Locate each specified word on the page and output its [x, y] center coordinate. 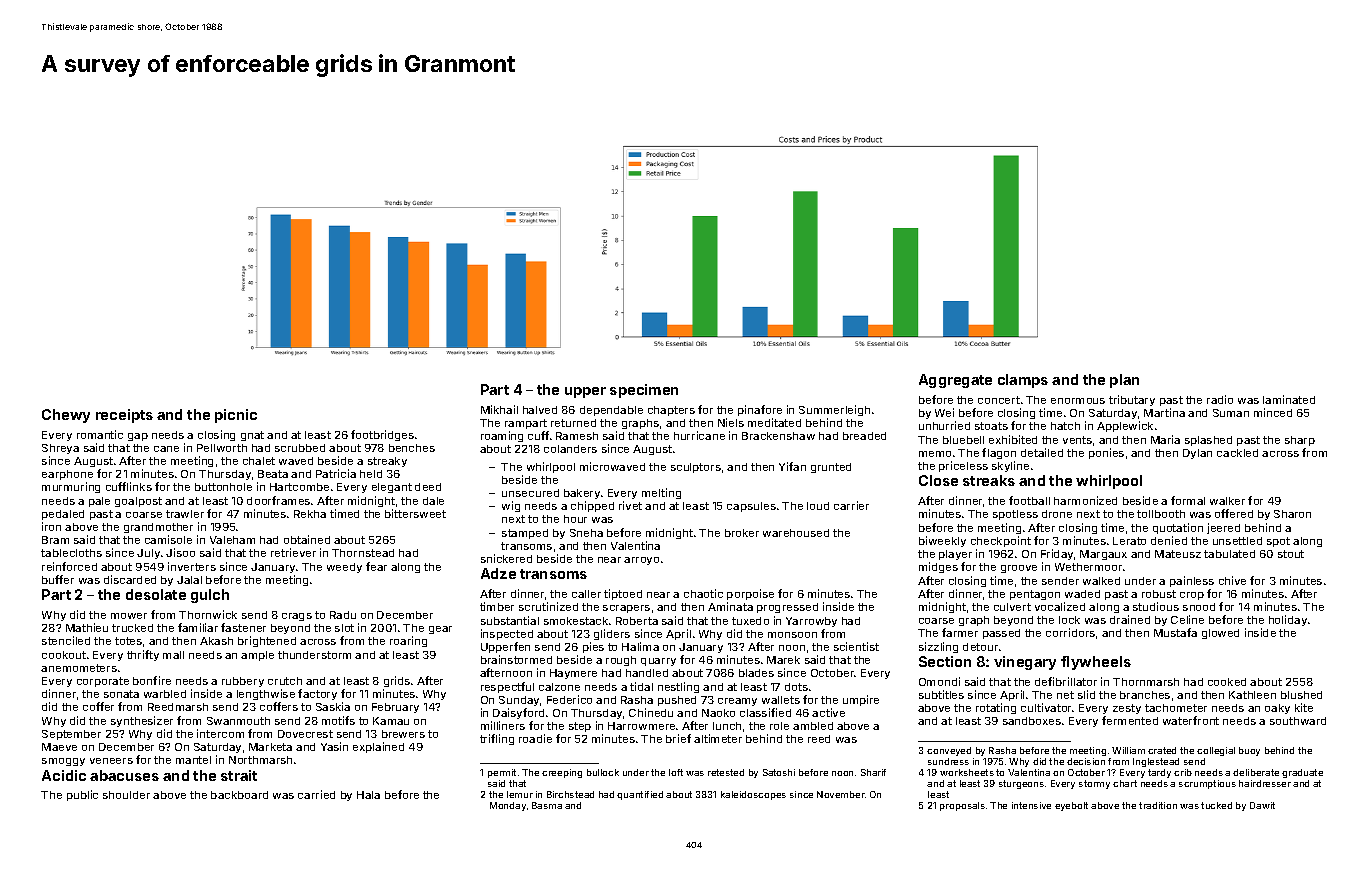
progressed [787, 608]
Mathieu [87, 627]
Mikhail [499, 409]
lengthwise [266, 694]
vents [1077, 440]
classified [765, 712]
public [82, 795]
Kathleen [1252, 695]
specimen [644, 391]
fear [376, 566]
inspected [507, 634]
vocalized [1060, 606]
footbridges [382, 435]
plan [1124, 381]
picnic [236, 416]
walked [1101, 581]
